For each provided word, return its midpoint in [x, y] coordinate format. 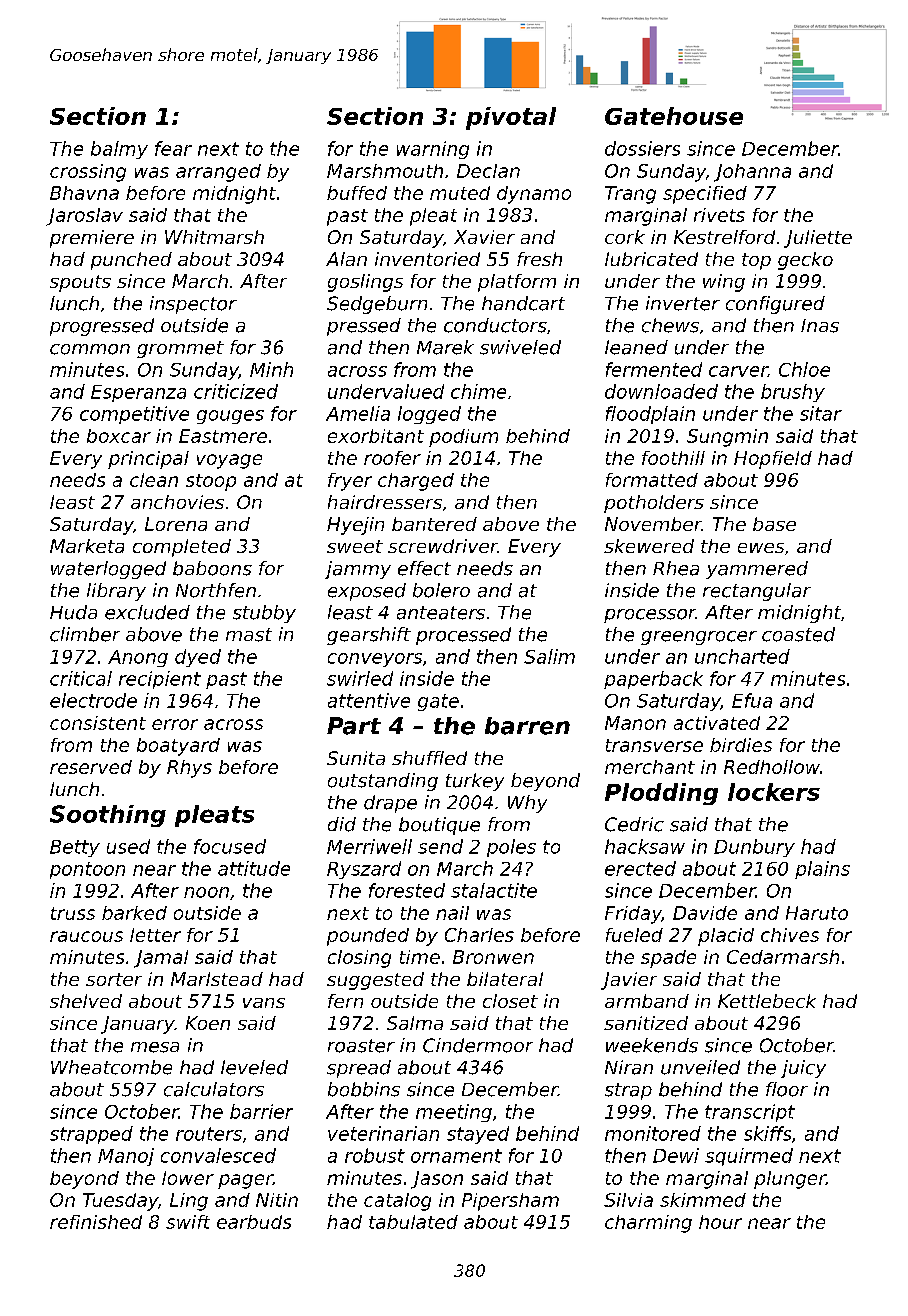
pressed [364, 327]
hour [720, 1222]
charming [648, 1224]
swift [188, 1222]
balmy [119, 150]
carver [738, 371]
